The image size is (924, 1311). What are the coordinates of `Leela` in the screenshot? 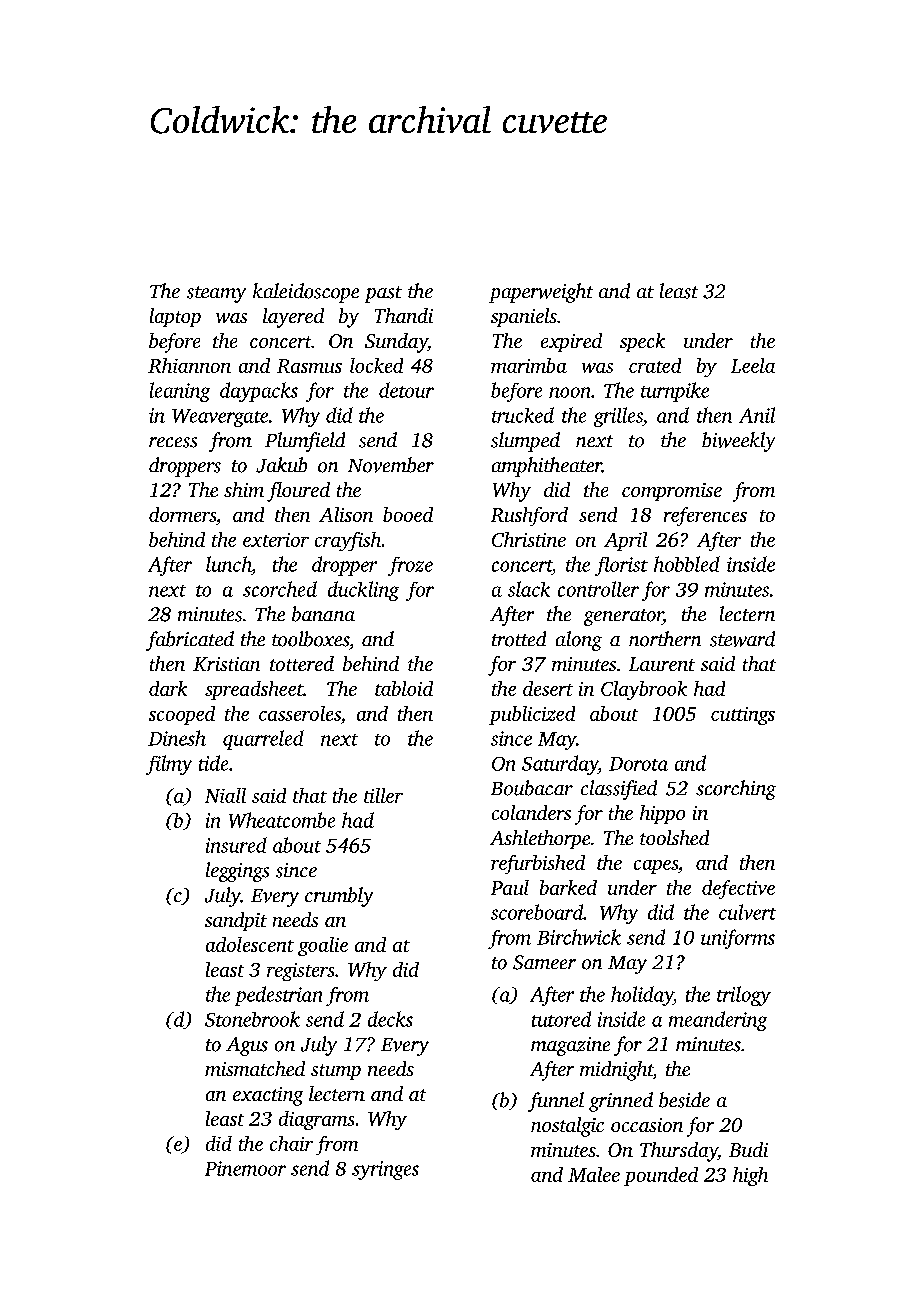 It's located at (753, 365).
